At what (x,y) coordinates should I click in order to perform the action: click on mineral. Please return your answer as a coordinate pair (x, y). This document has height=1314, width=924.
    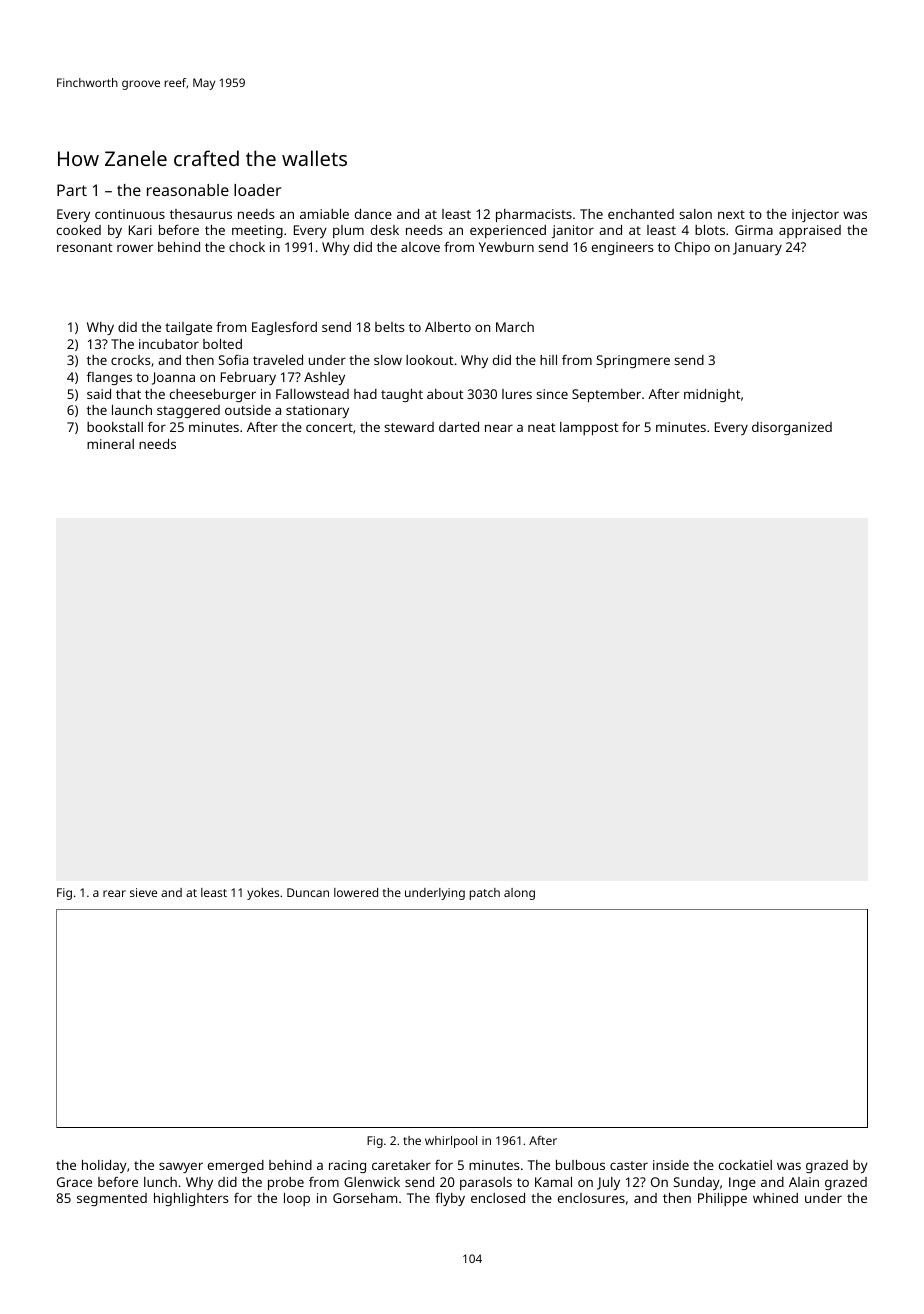
    Looking at the image, I should click on (110, 444).
